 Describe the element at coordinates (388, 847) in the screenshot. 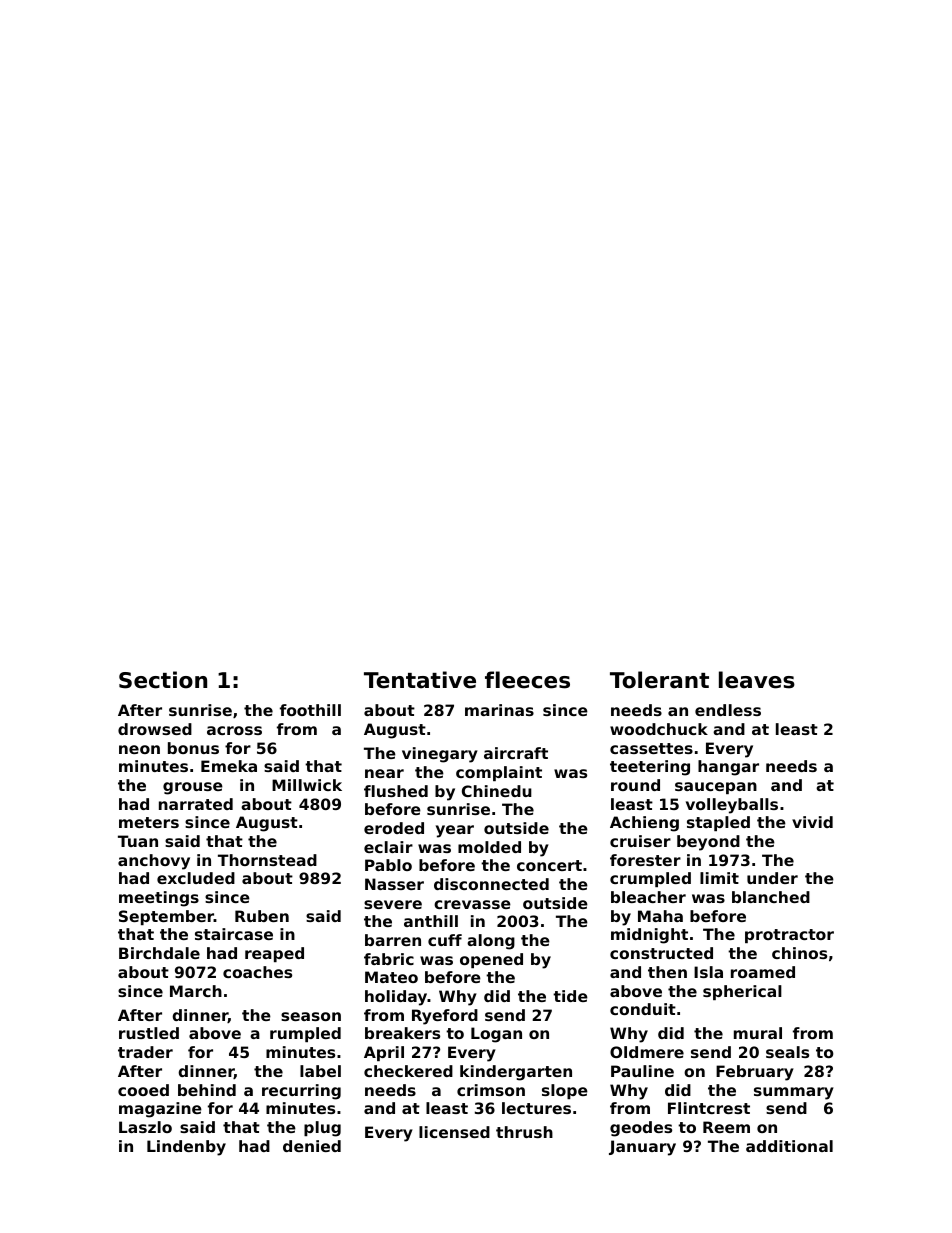

I see `eclair` at that location.
